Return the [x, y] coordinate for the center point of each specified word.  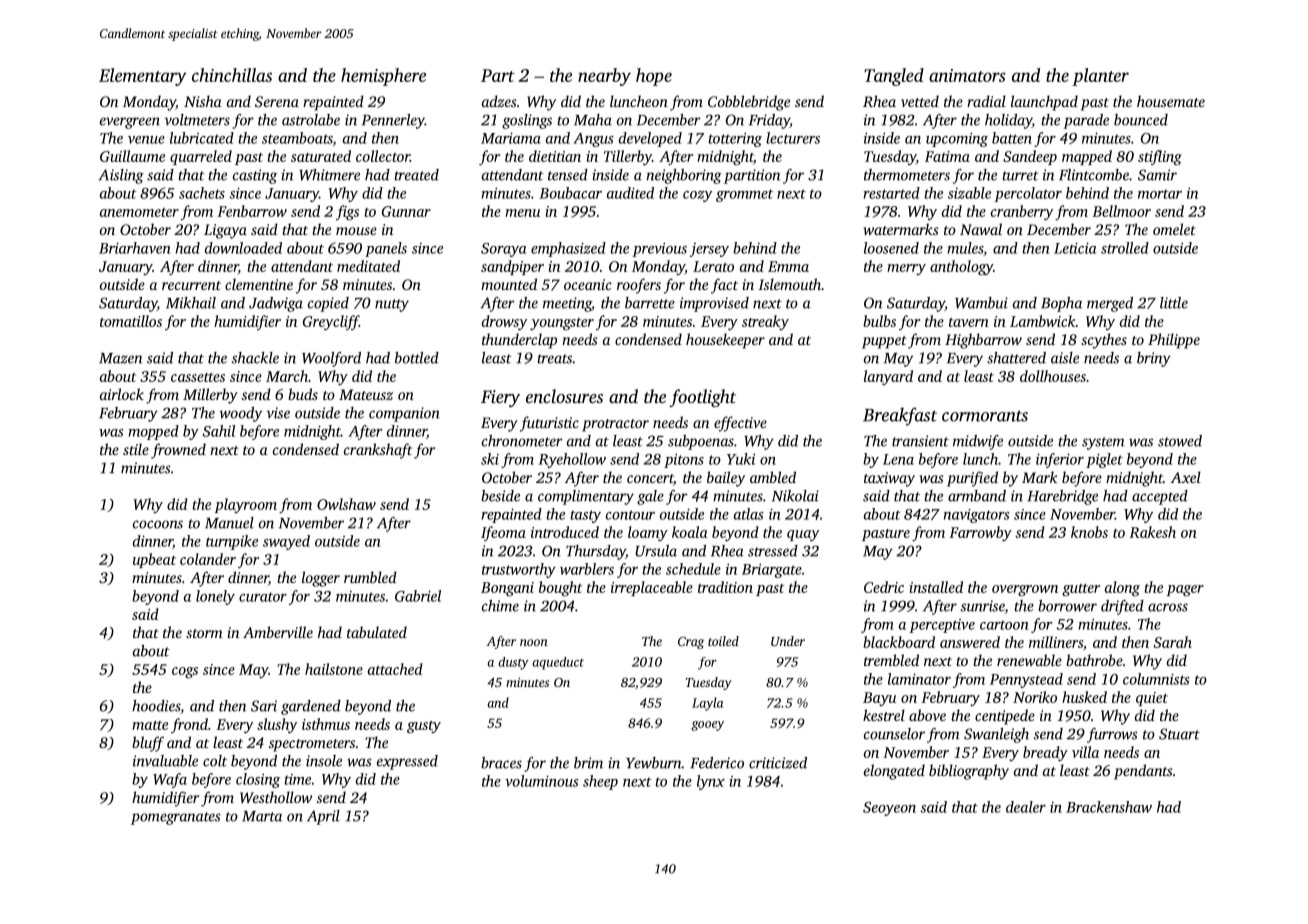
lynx [711, 782]
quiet [1152, 699]
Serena [277, 101]
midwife [978, 442]
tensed [568, 175]
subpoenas [701, 442]
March [287, 376]
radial [986, 101]
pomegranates [176, 818]
